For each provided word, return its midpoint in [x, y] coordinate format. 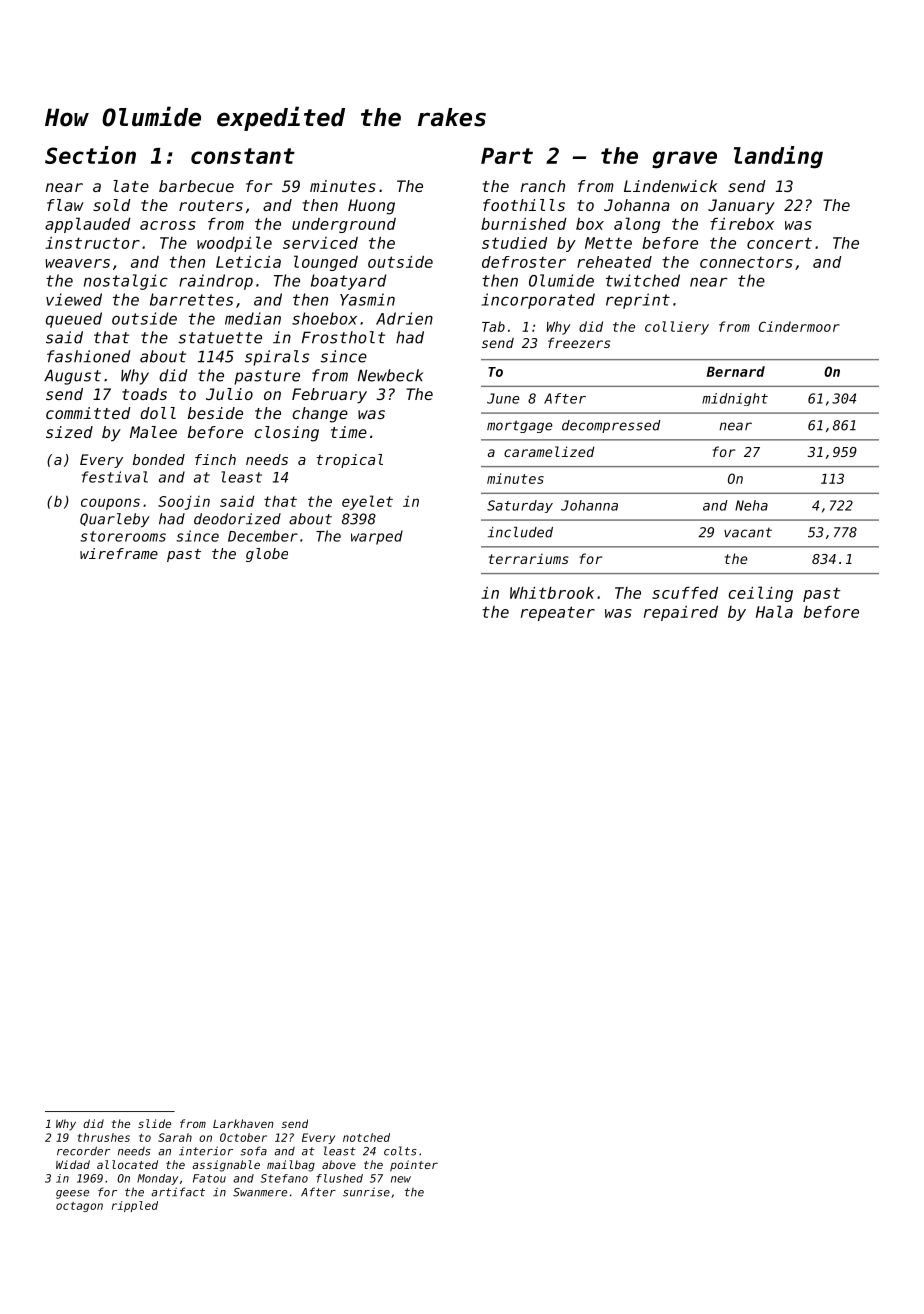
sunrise [366, 1192]
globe [267, 555]
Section [90, 155]
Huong [371, 207]
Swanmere [260, 1192]
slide [154, 1123]
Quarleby [115, 520]
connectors [746, 262]
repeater [558, 613]
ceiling [760, 594]
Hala [774, 611]
